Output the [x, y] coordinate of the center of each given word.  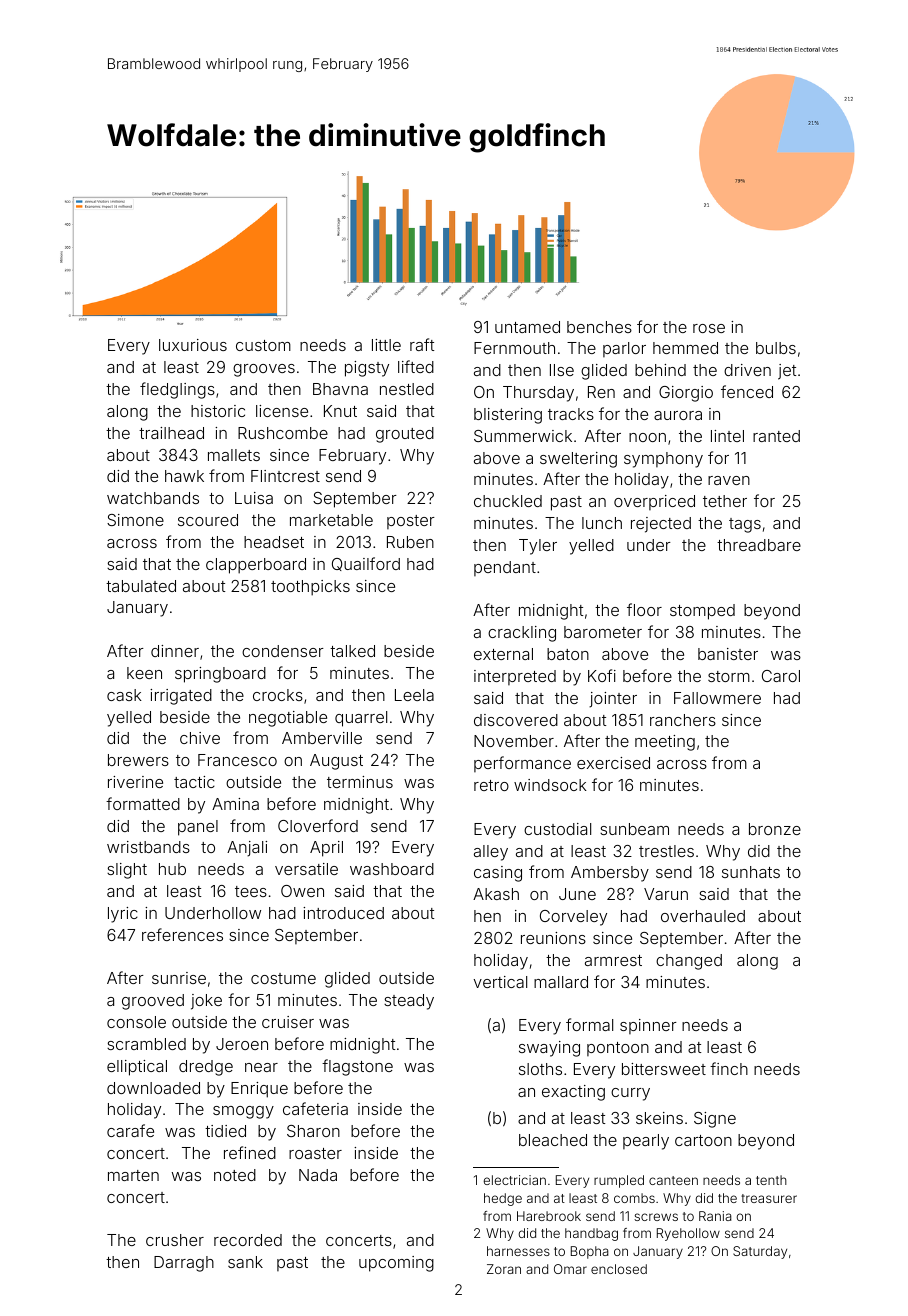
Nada [318, 1175]
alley [491, 853]
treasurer [769, 1198]
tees [251, 891]
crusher [175, 1240]
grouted [405, 435]
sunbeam [634, 829]
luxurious [193, 345]
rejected [661, 525]
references [182, 934]
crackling [522, 634]
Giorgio [686, 394]
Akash [496, 894]
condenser [283, 651]
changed [689, 962]
